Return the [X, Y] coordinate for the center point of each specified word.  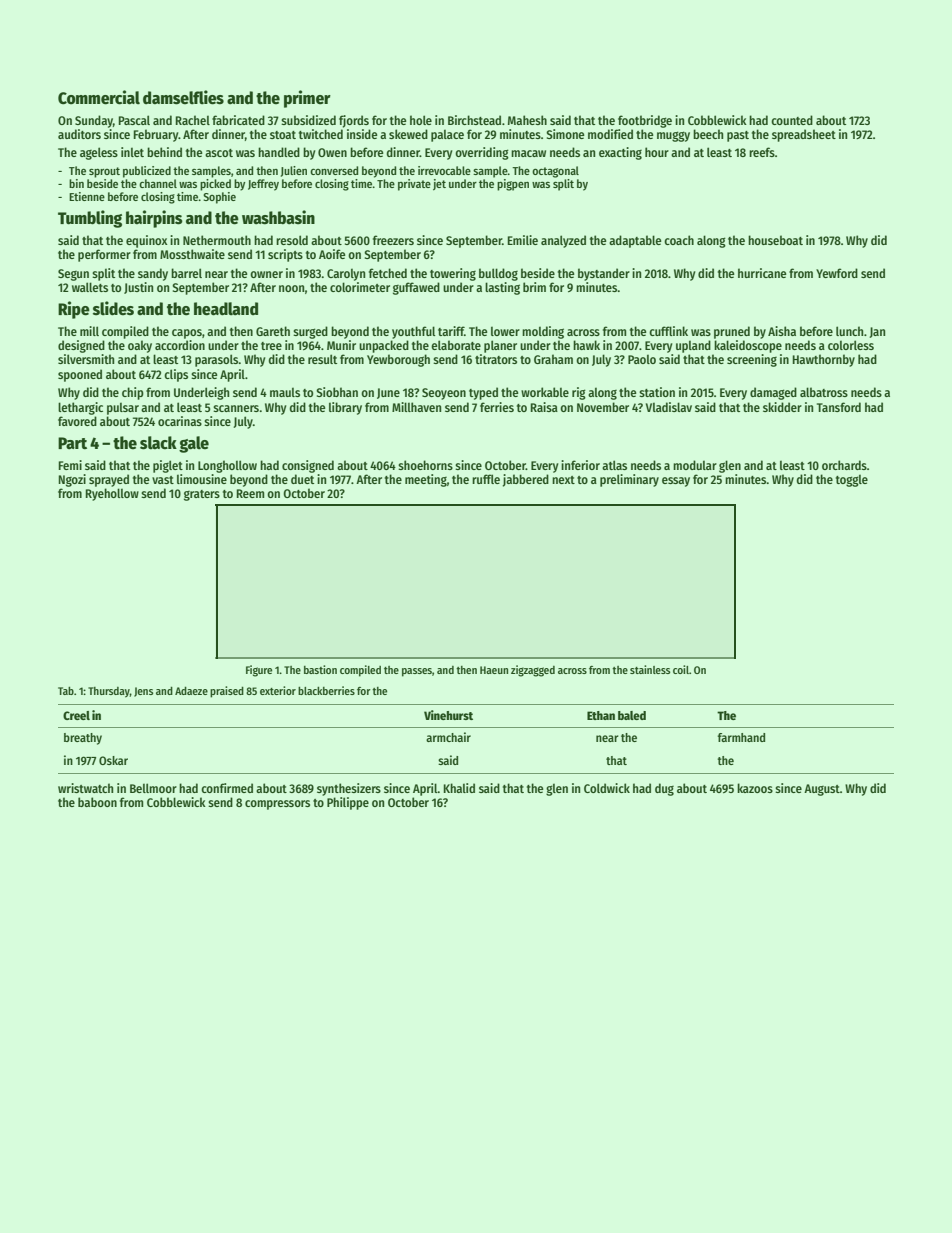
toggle [852, 481]
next [563, 480]
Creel [76, 715]
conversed [334, 170]
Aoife [332, 254]
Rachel [193, 120]
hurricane [762, 273]
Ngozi [72, 480]
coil [681, 669]
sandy [153, 274]
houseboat [775, 240]
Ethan [601, 715]
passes [417, 672]
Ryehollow [112, 494]
